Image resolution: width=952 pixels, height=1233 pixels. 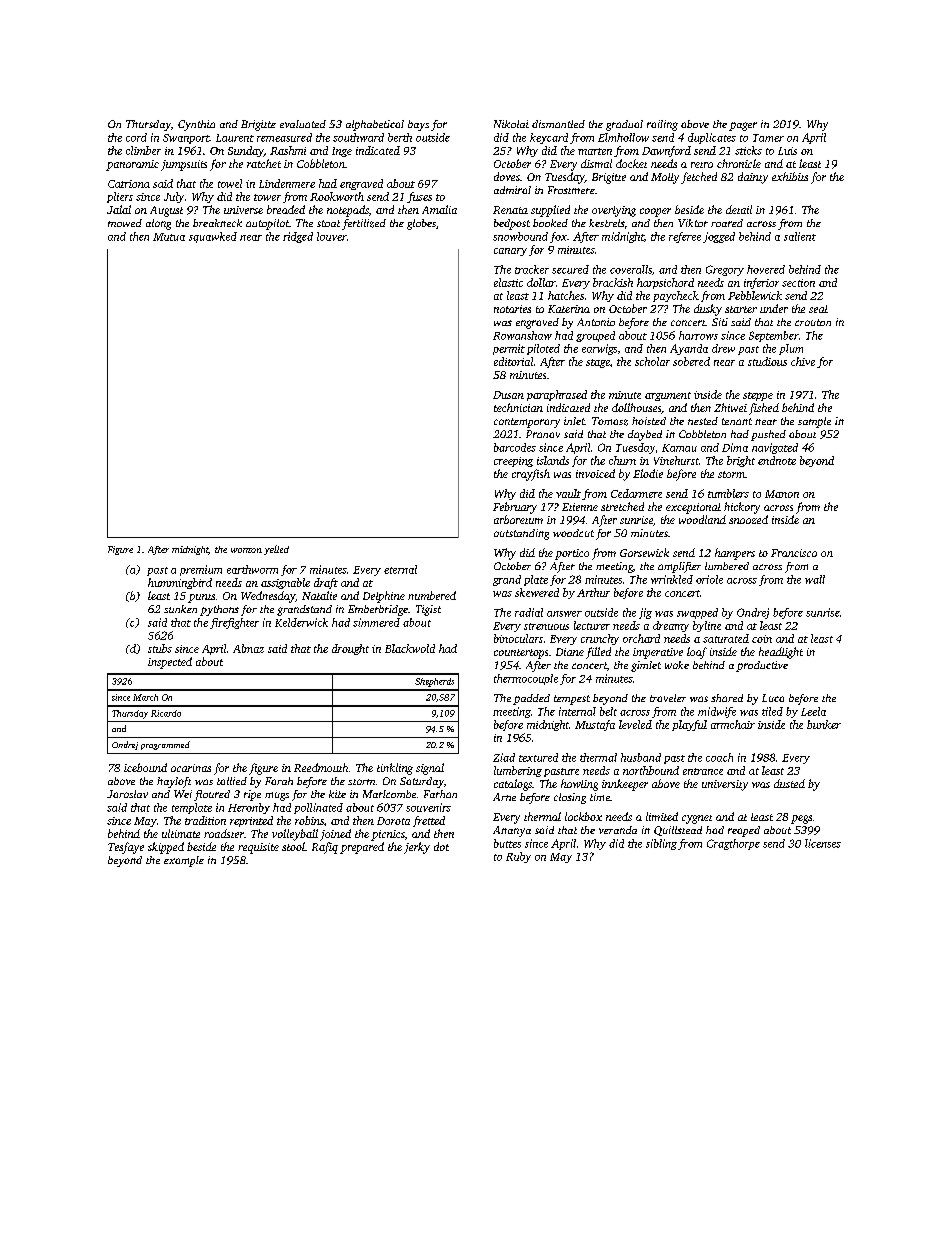 What do you see at coordinates (428, 610) in the document?
I see `Tigist` at bounding box center [428, 610].
